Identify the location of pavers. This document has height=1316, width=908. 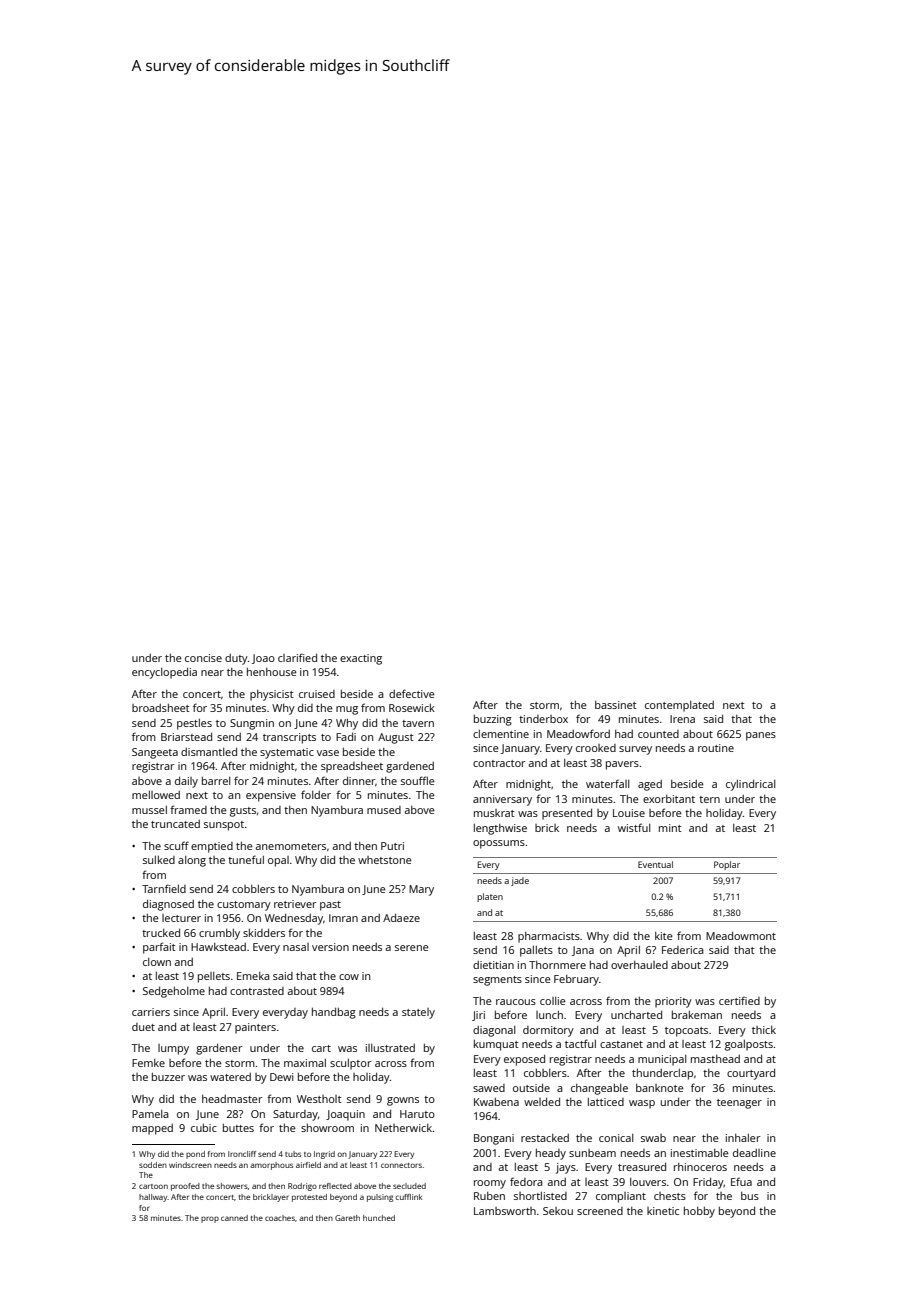
(622, 765).
